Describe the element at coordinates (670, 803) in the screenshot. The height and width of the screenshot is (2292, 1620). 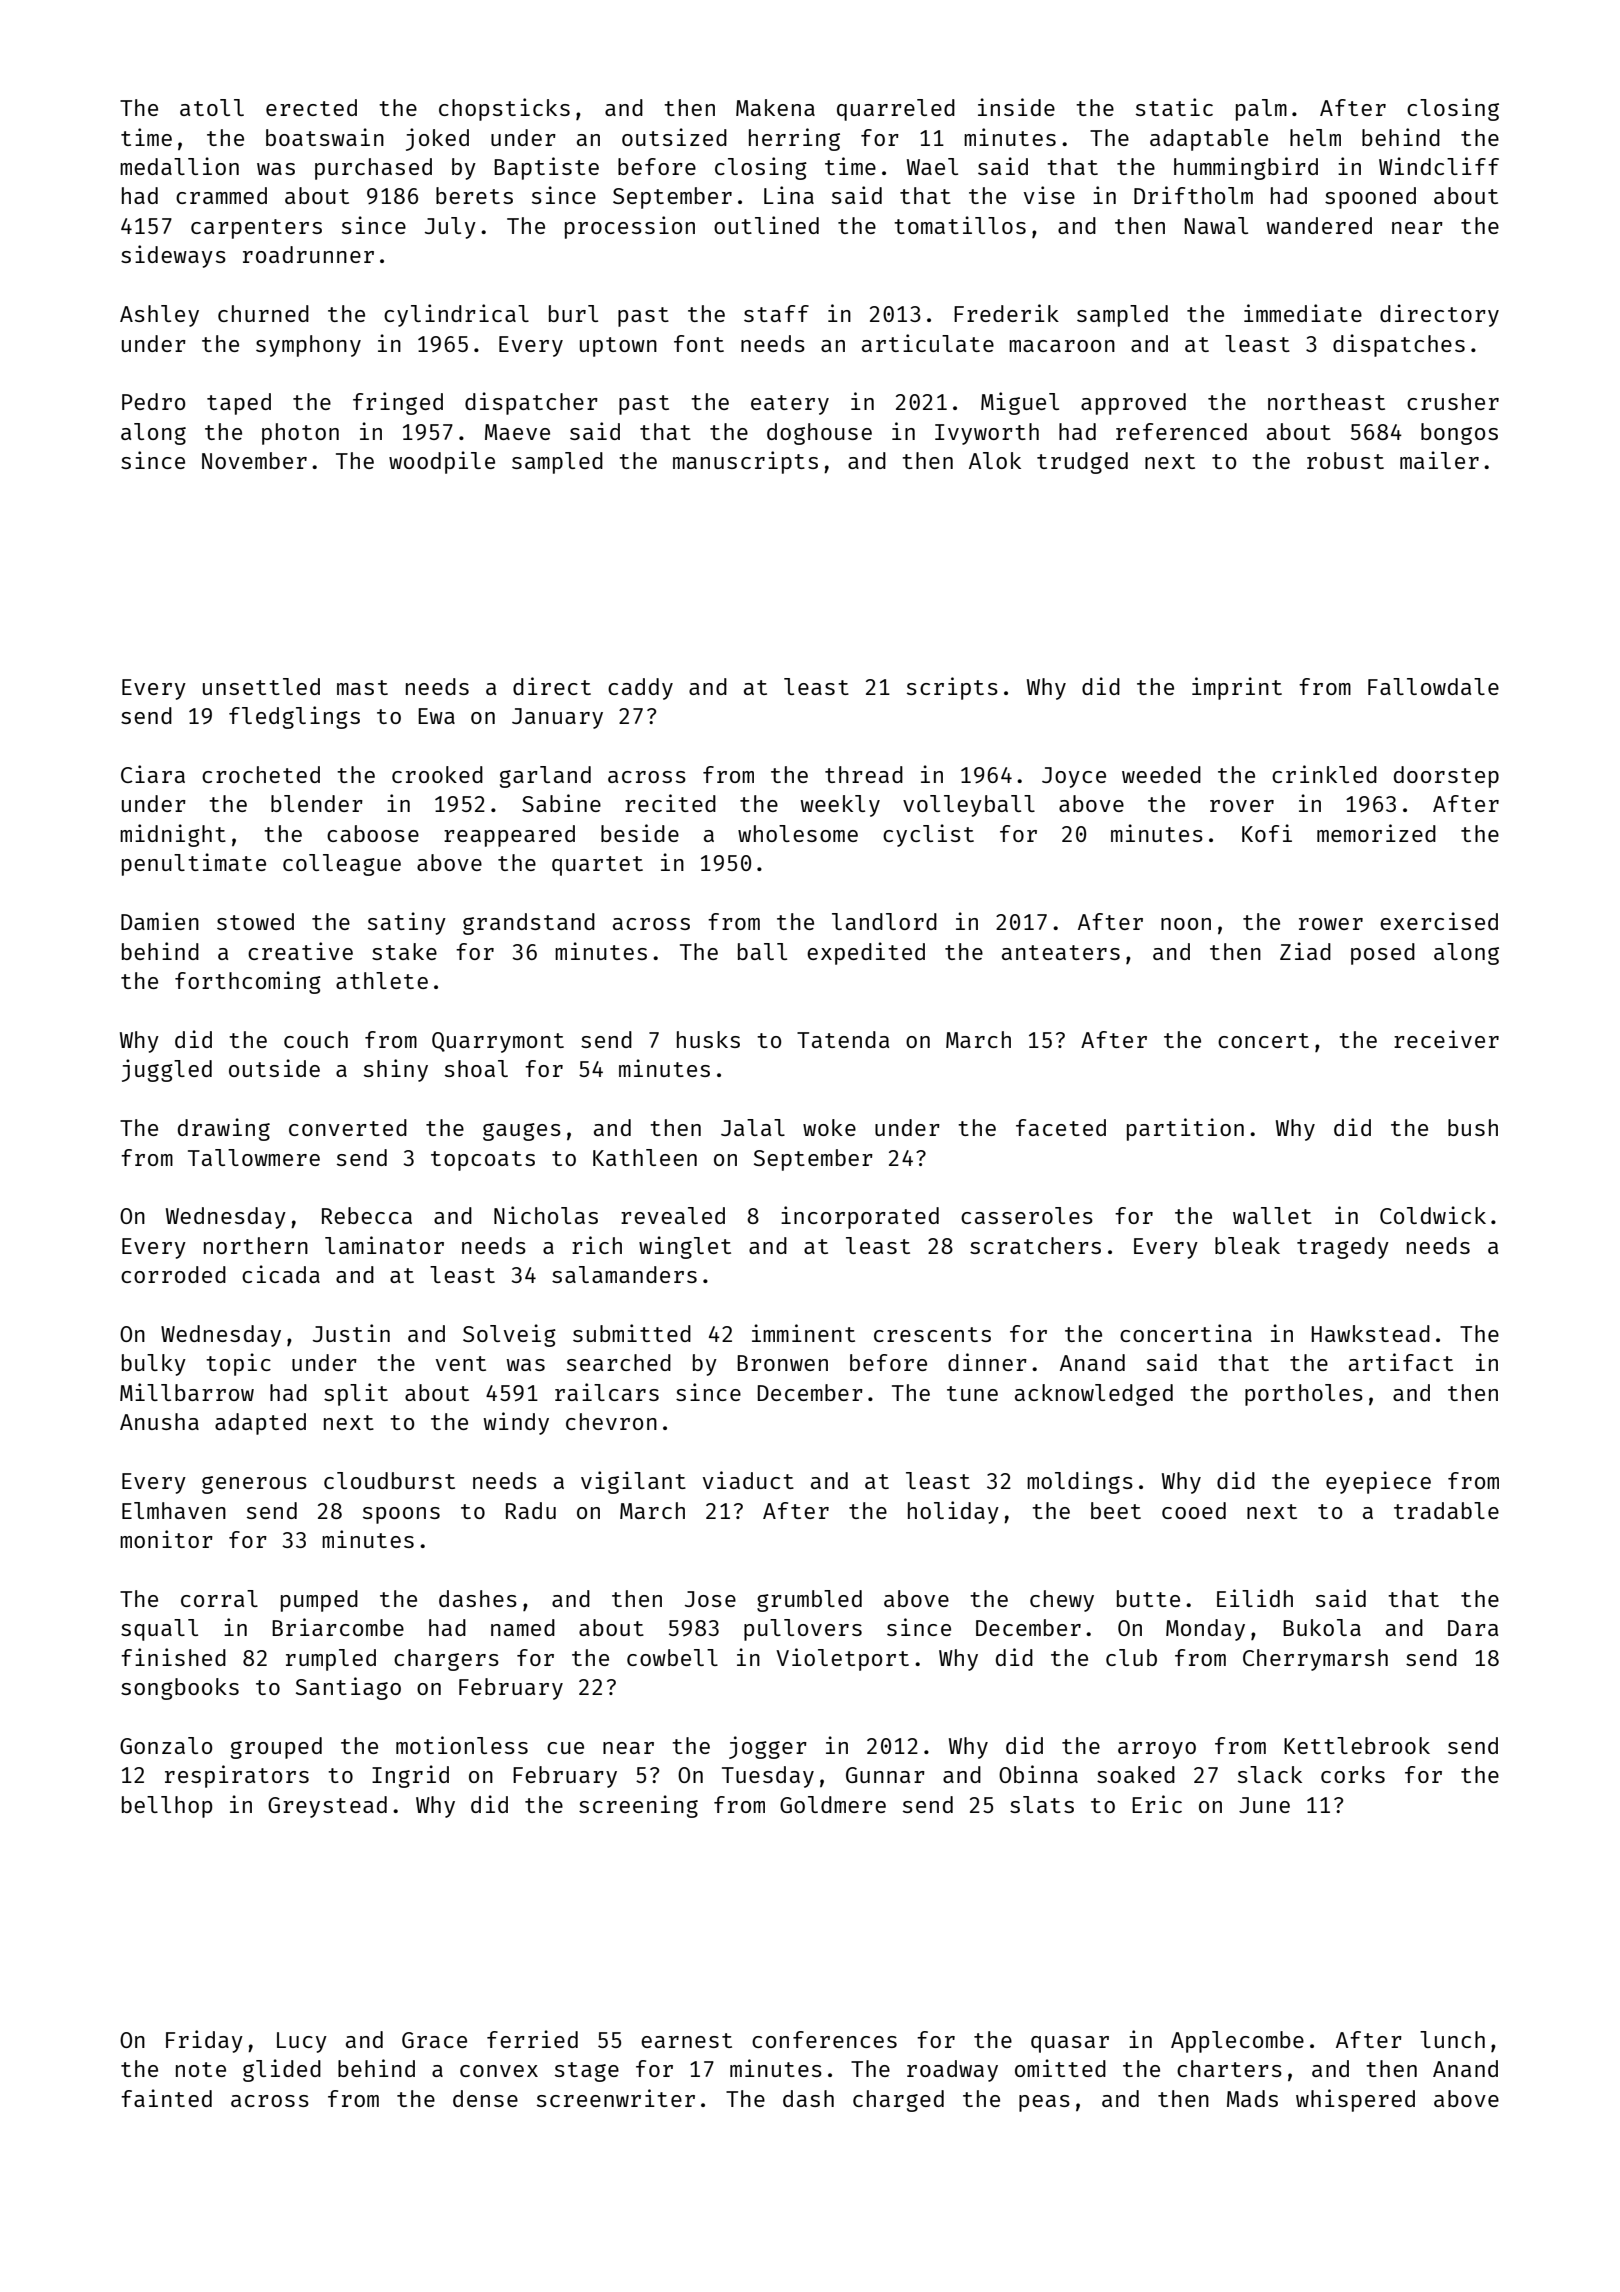
I see `recited` at that location.
